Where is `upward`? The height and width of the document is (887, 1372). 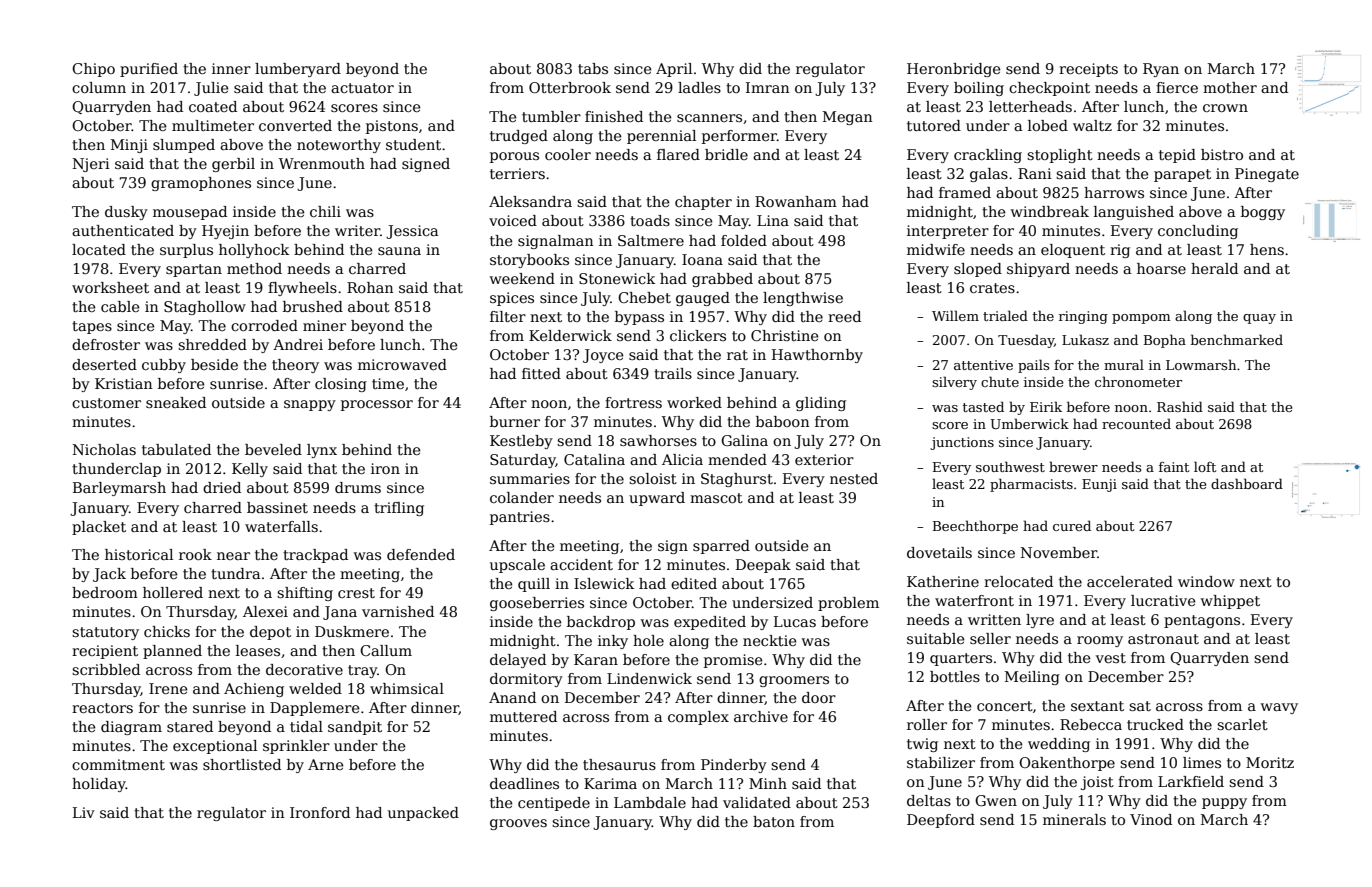
upward is located at coordinates (657, 499).
